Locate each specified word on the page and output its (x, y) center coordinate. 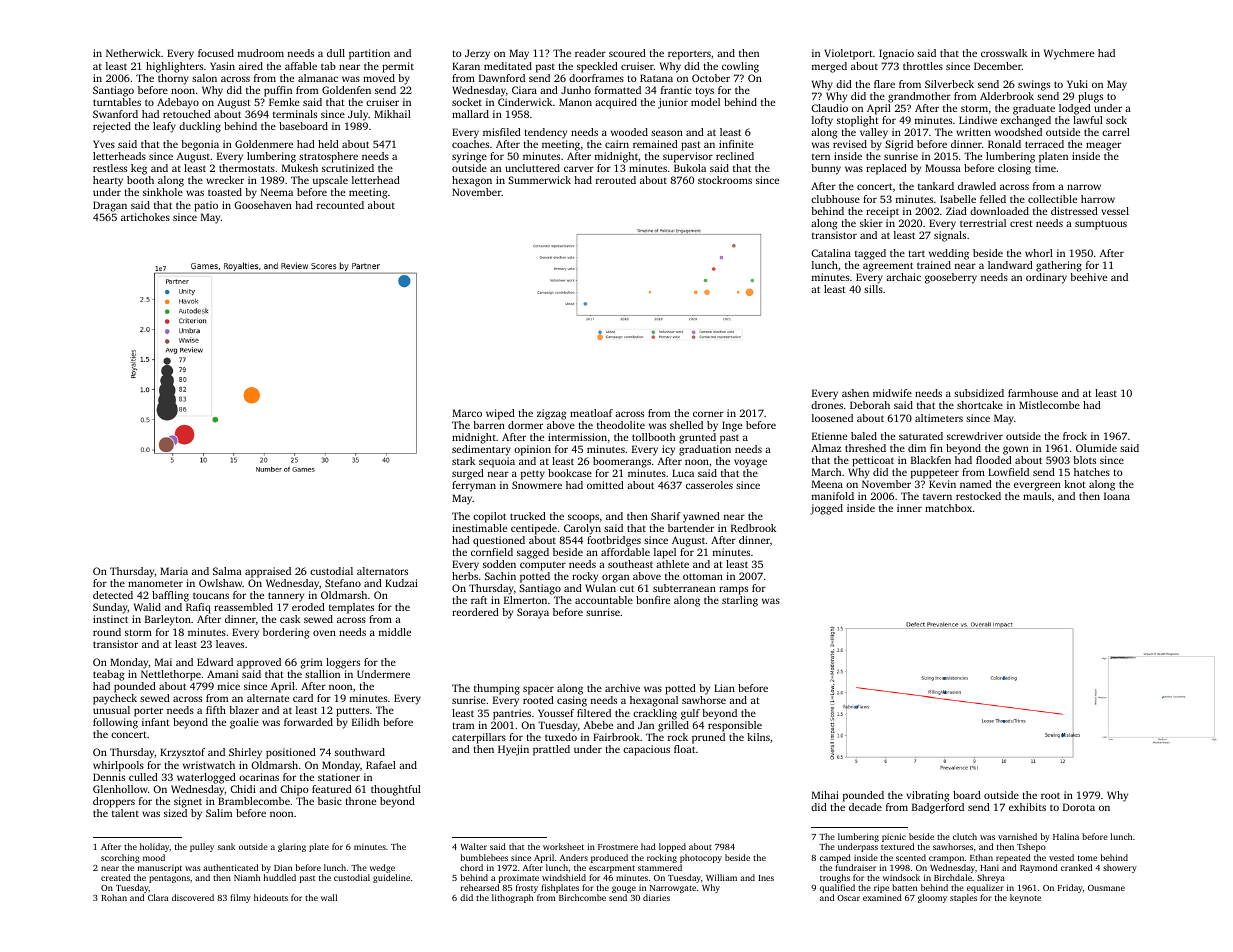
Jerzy (477, 54)
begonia (200, 145)
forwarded (308, 722)
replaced (886, 169)
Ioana (1117, 496)
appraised (268, 572)
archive (622, 688)
